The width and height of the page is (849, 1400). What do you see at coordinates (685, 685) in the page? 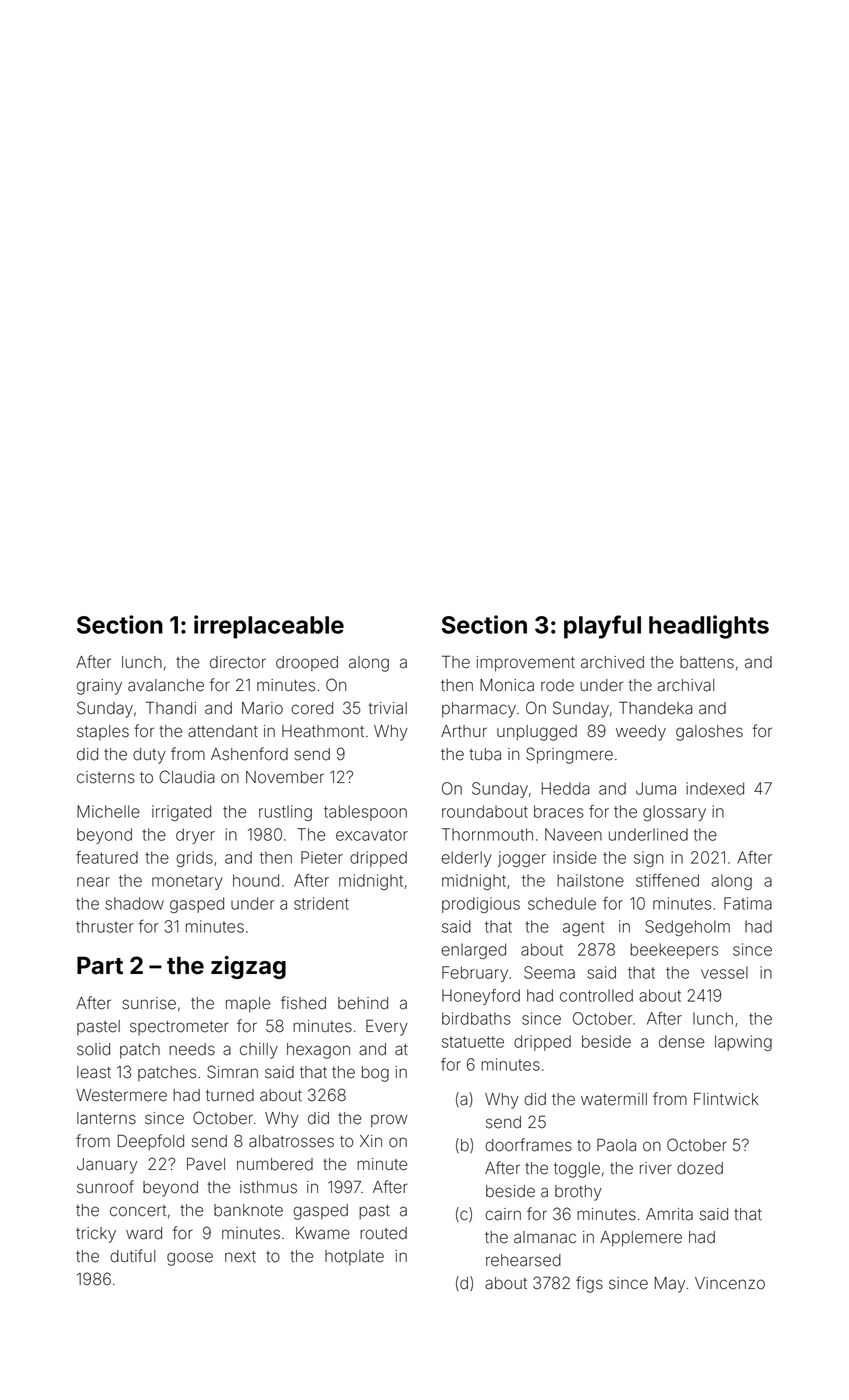
I see `archival` at bounding box center [685, 685].
